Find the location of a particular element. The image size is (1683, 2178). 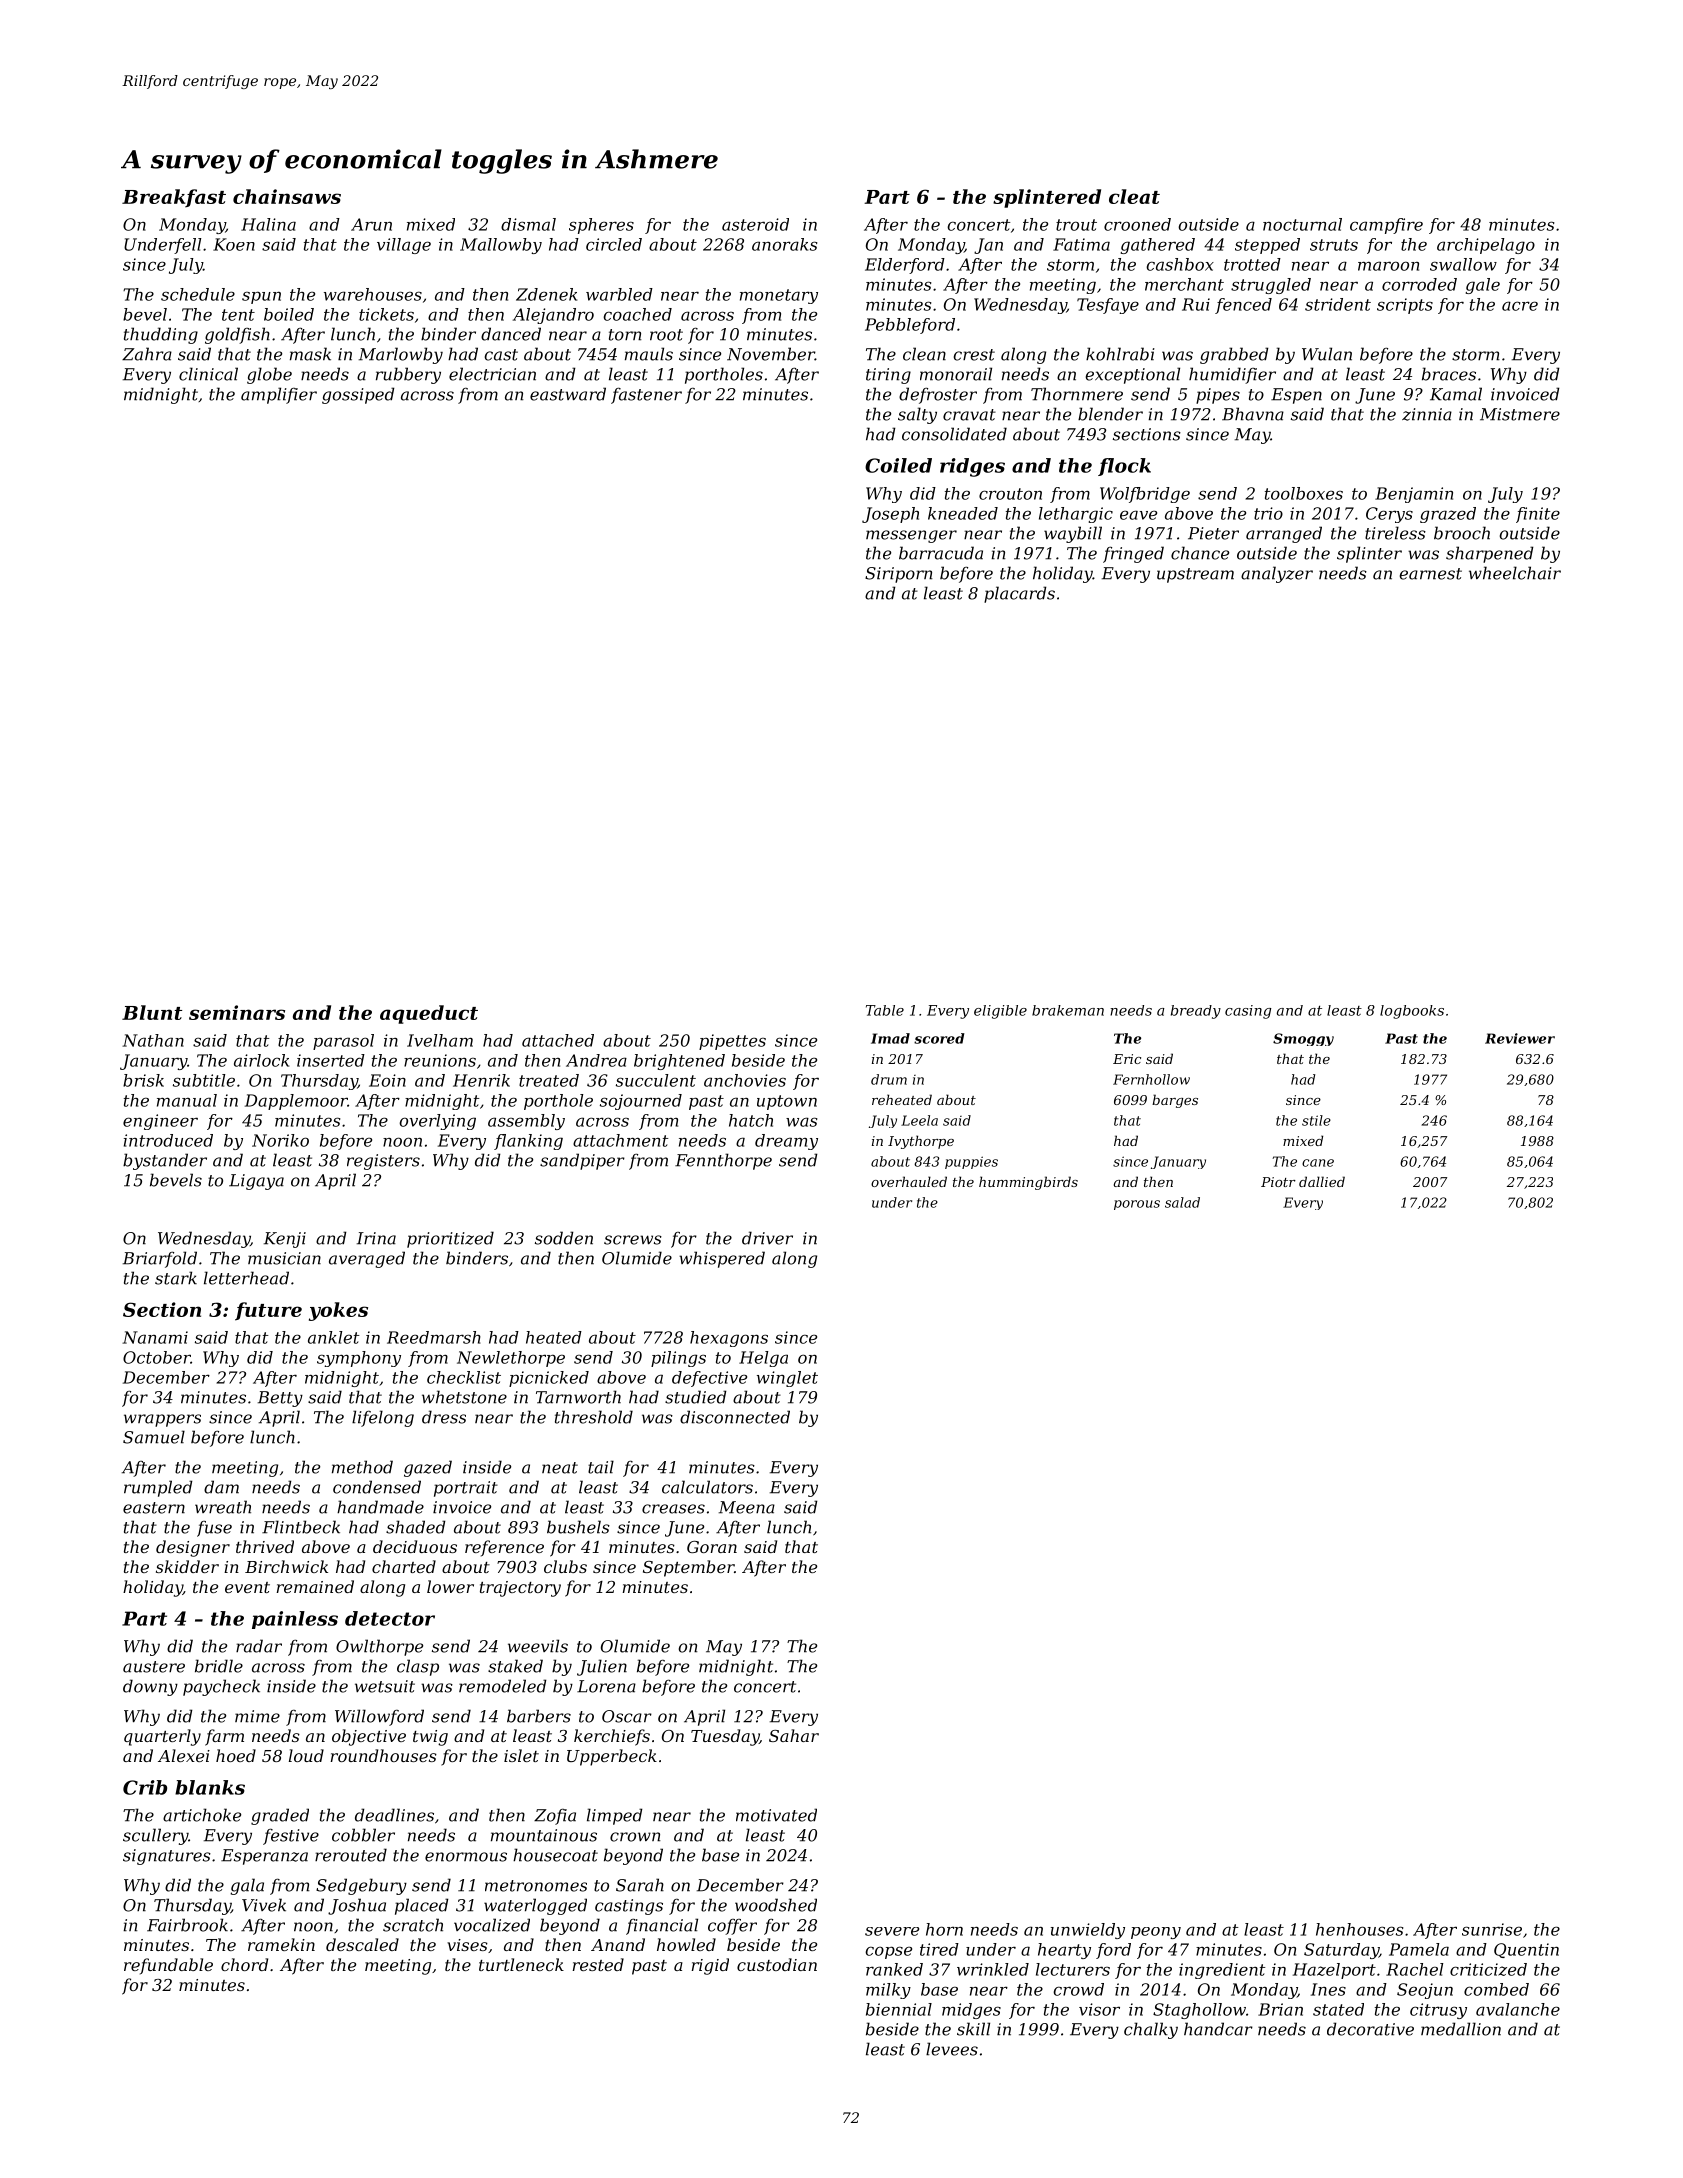

asteroid is located at coordinates (755, 224).
